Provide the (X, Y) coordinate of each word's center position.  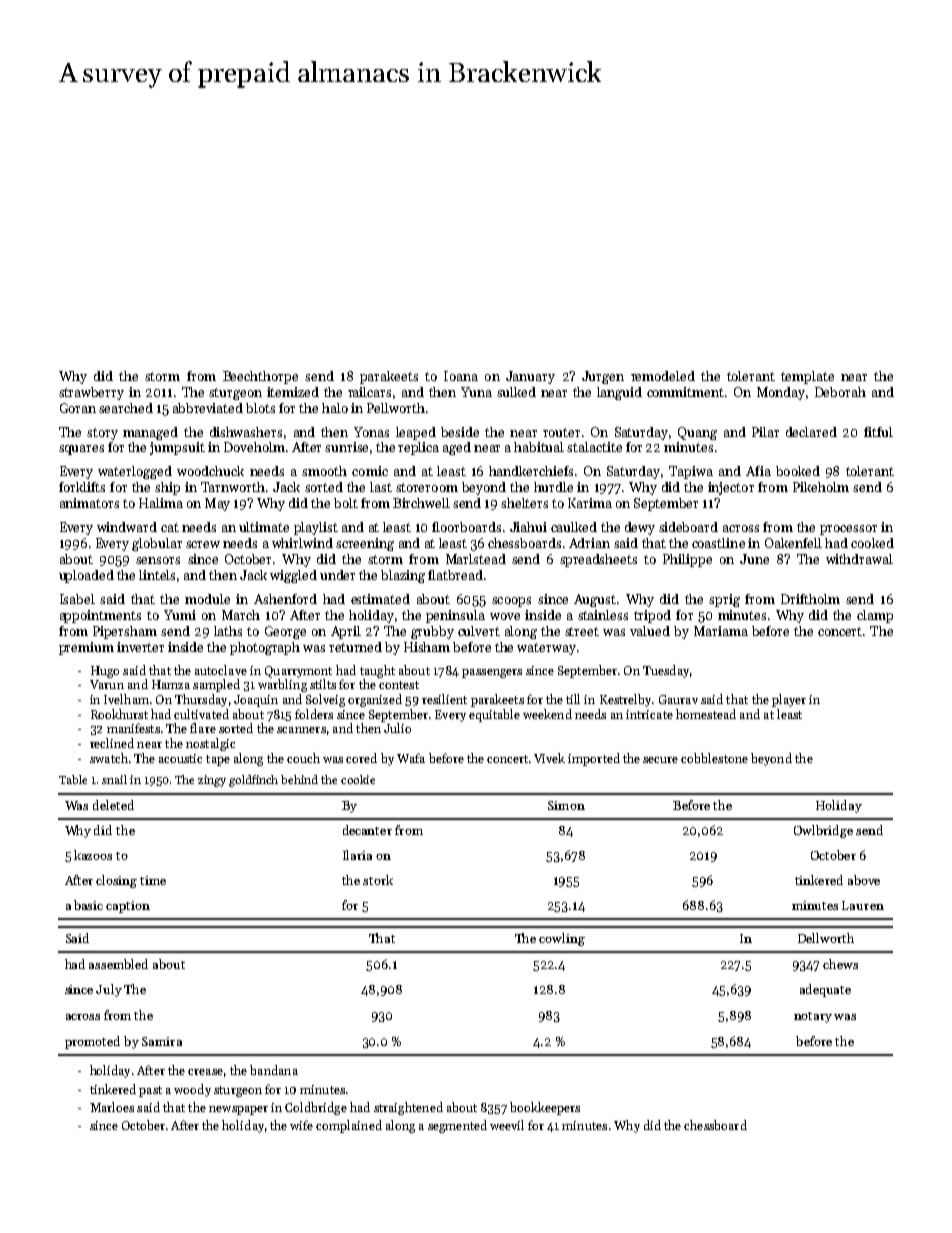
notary (813, 1017)
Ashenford (285, 599)
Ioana (461, 376)
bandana (274, 1070)
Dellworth (826, 938)
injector (731, 488)
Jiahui (528, 527)
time (153, 880)
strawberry (91, 393)
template (807, 377)
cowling (562, 939)
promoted (92, 1042)
